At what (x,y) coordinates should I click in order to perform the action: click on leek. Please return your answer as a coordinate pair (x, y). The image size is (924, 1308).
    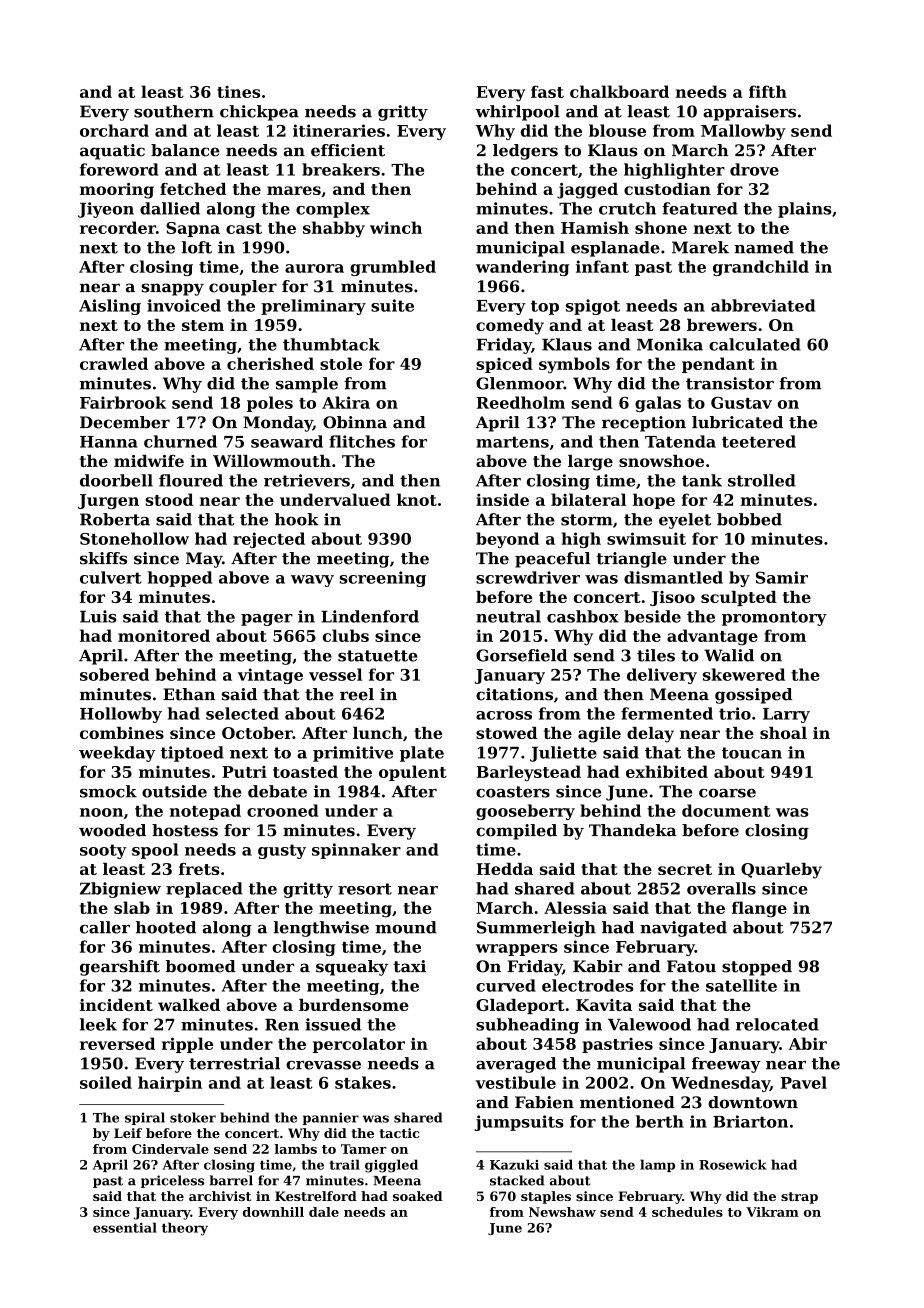
    Looking at the image, I should click on (98, 1024).
